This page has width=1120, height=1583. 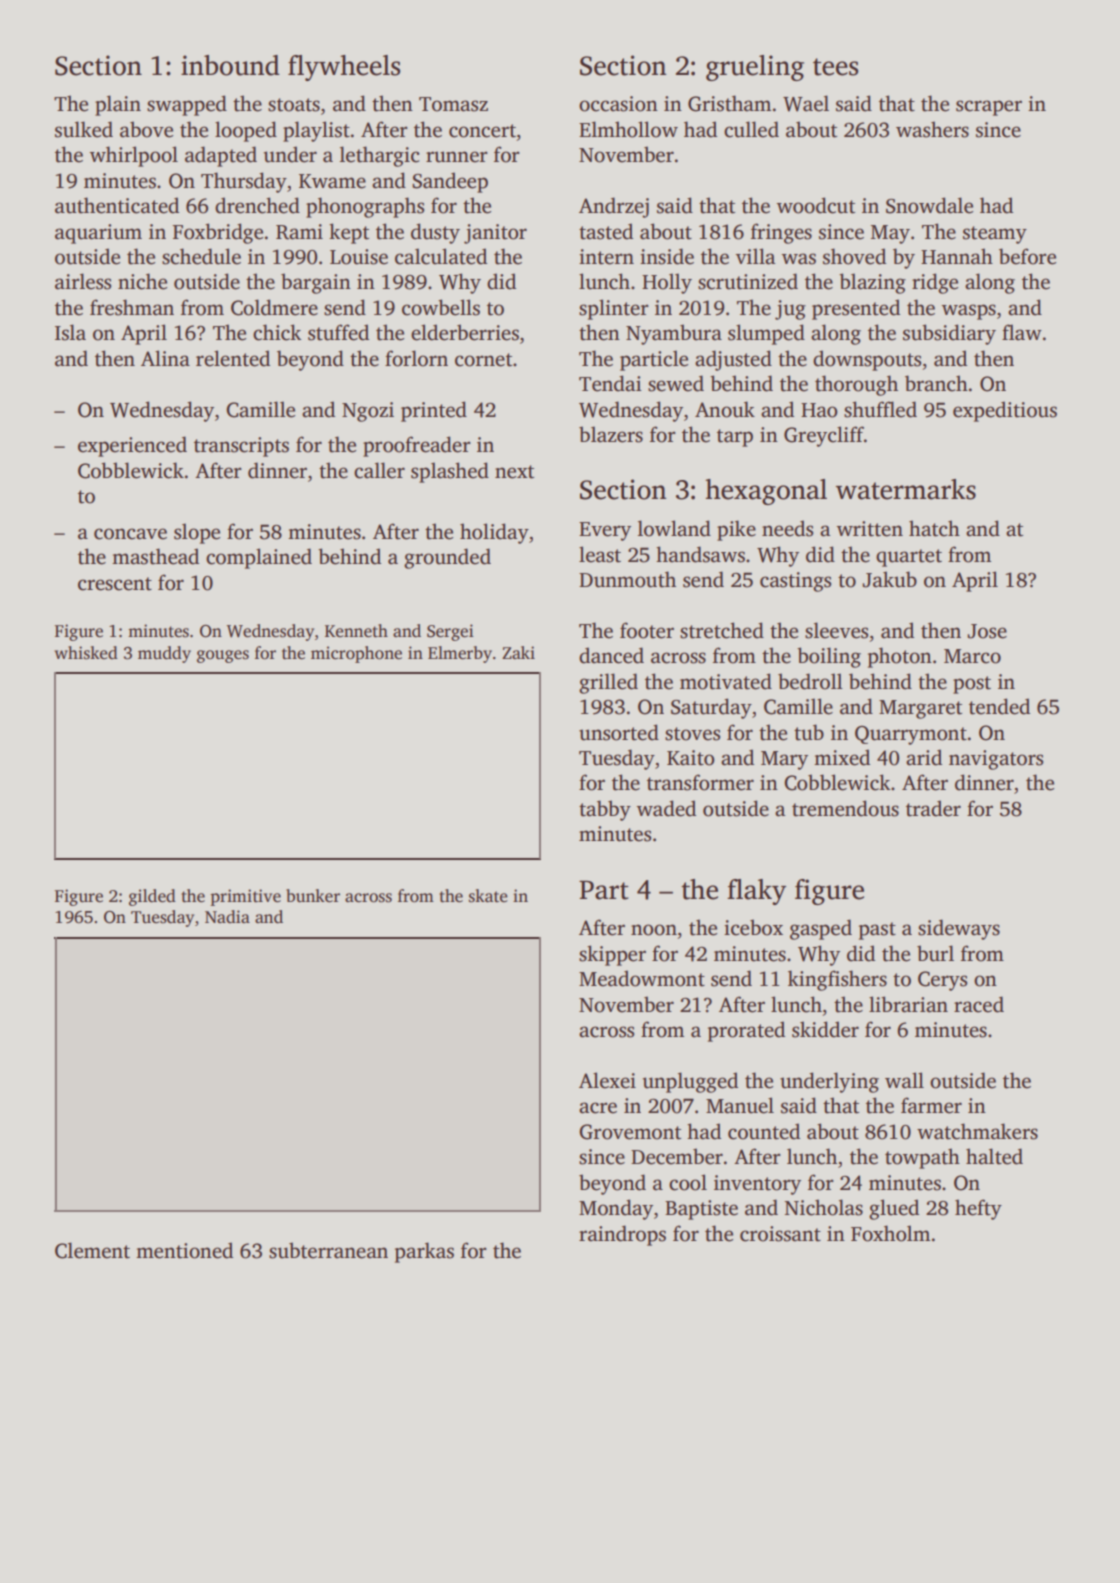 What do you see at coordinates (890, 1233) in the page?
I see `Foxholm` at bounding box center [890, 1233].
